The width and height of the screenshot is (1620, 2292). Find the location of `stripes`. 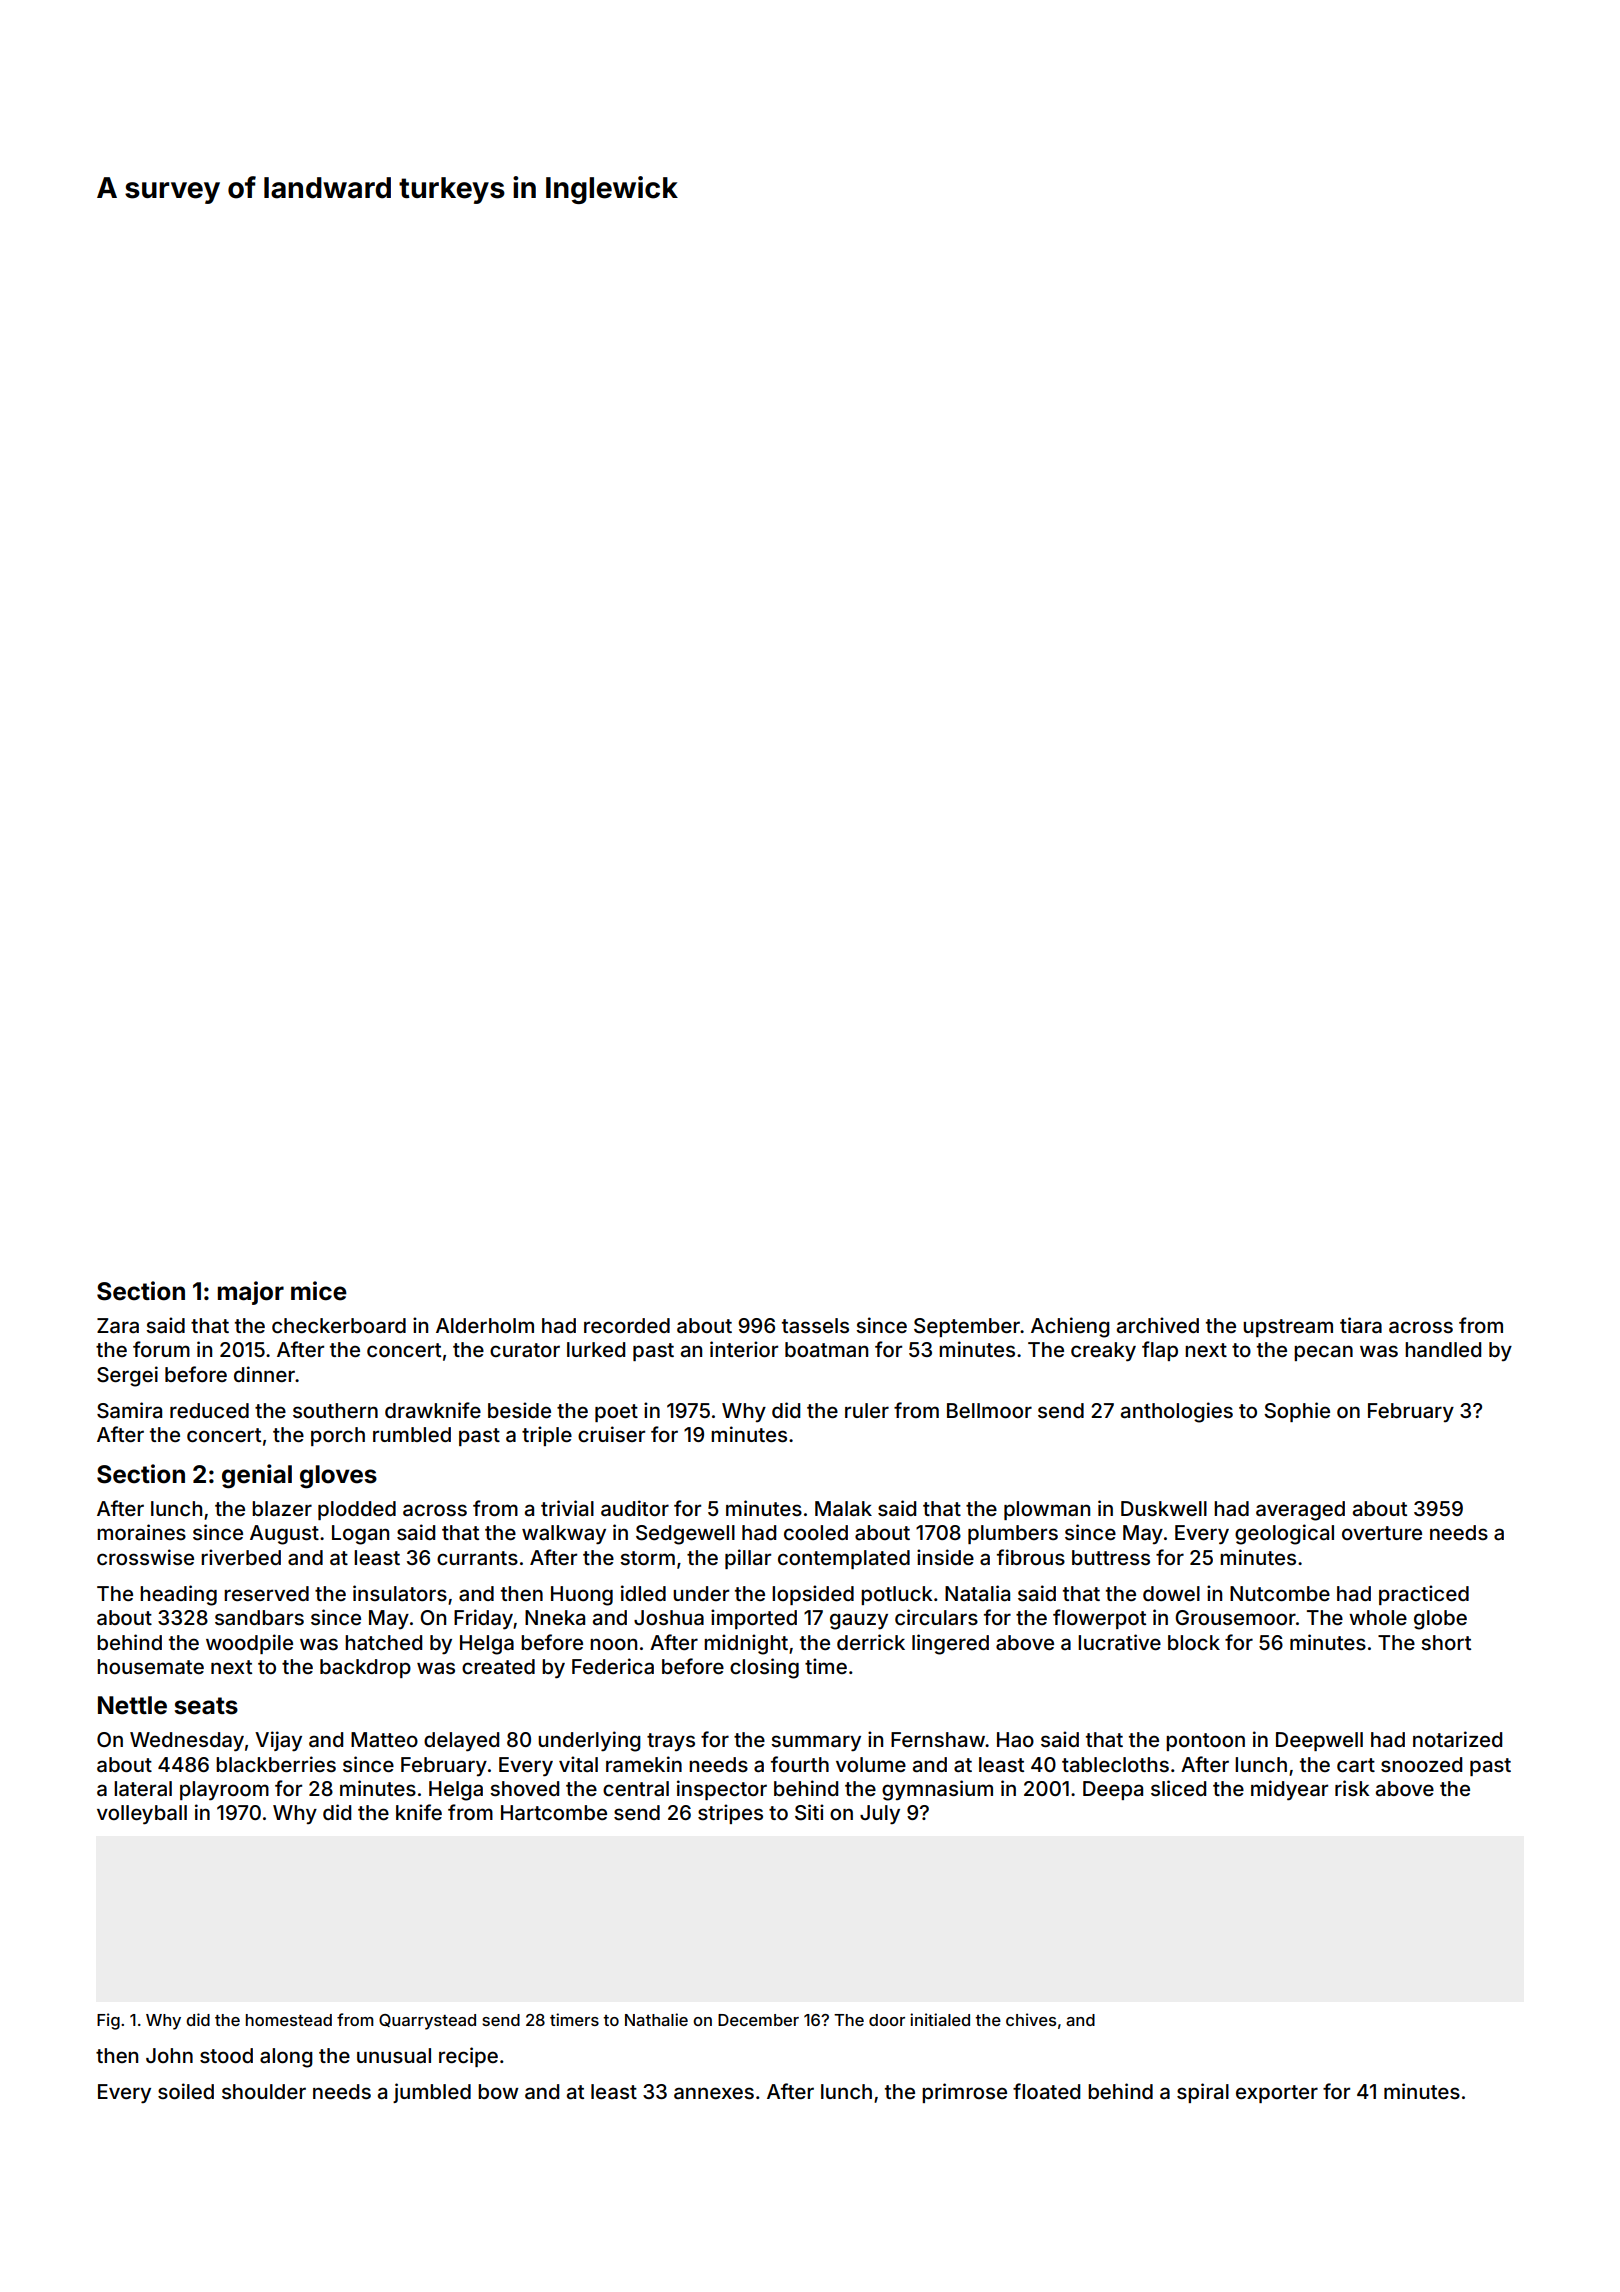

stripes is located at coordinates (730, 1814).
